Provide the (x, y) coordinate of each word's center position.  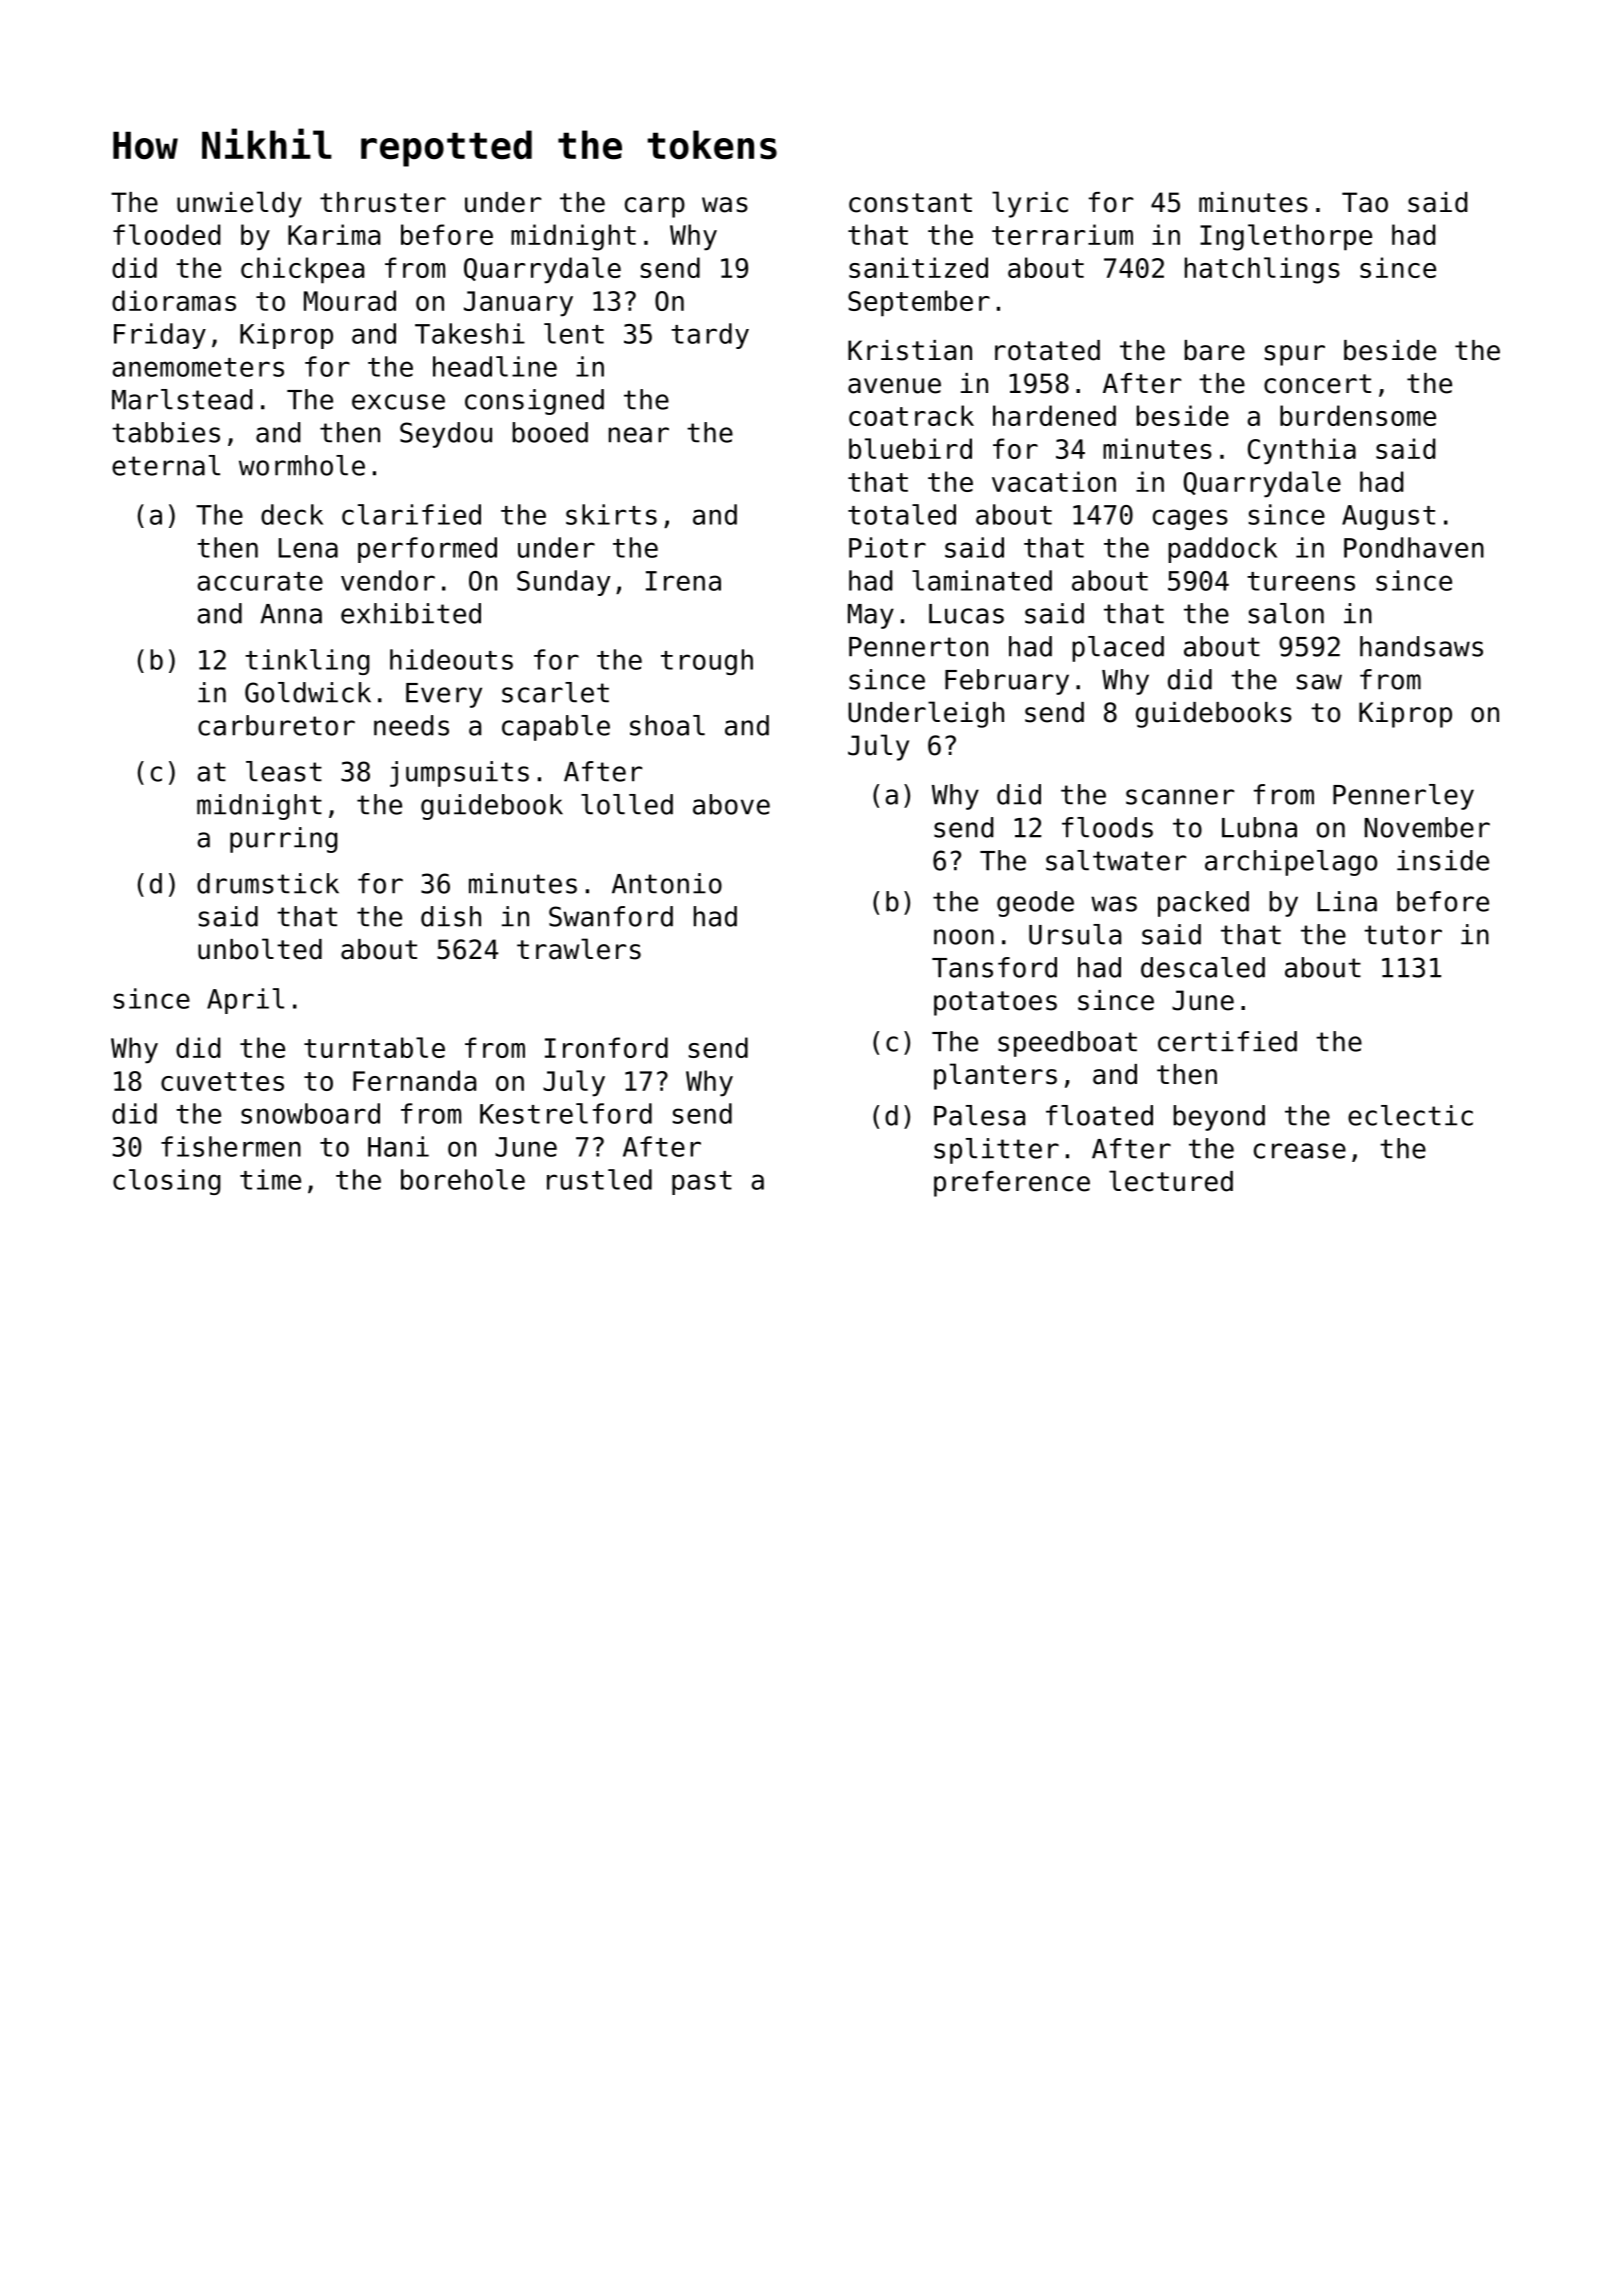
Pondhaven (1414, 547)
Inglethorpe (1286, 237)
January (518, 304)
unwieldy (239, 204)
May (871, 616)
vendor (388, 580)
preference (1012, 1184)
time (270, 1179)
